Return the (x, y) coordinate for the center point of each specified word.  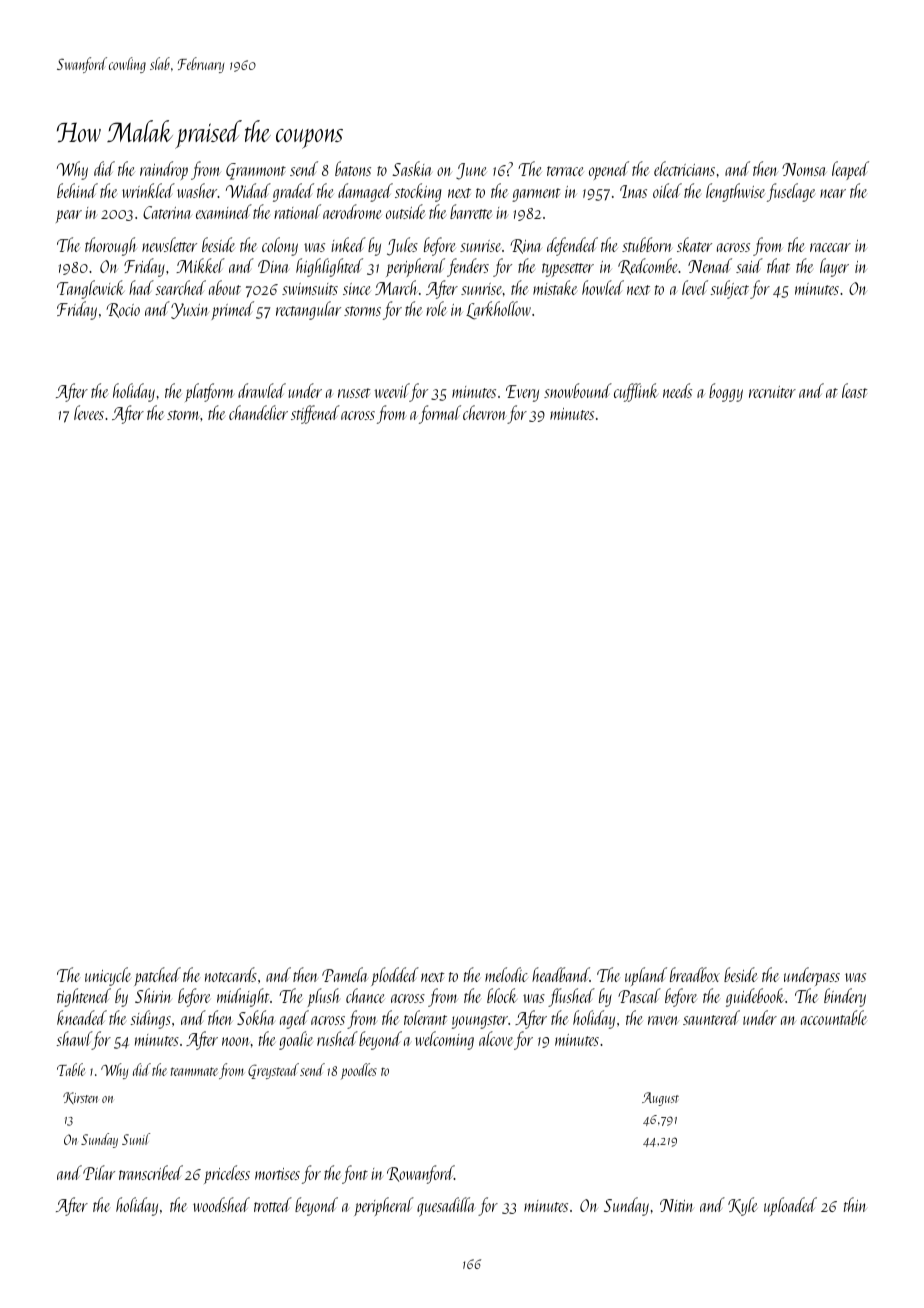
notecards (231, 974)
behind (77, 190)
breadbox (695, 974)
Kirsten (80, 1098)
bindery (845, 997)
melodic (506, 974)
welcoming (444, 1040)
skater (694, 244)
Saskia (412, 168)
